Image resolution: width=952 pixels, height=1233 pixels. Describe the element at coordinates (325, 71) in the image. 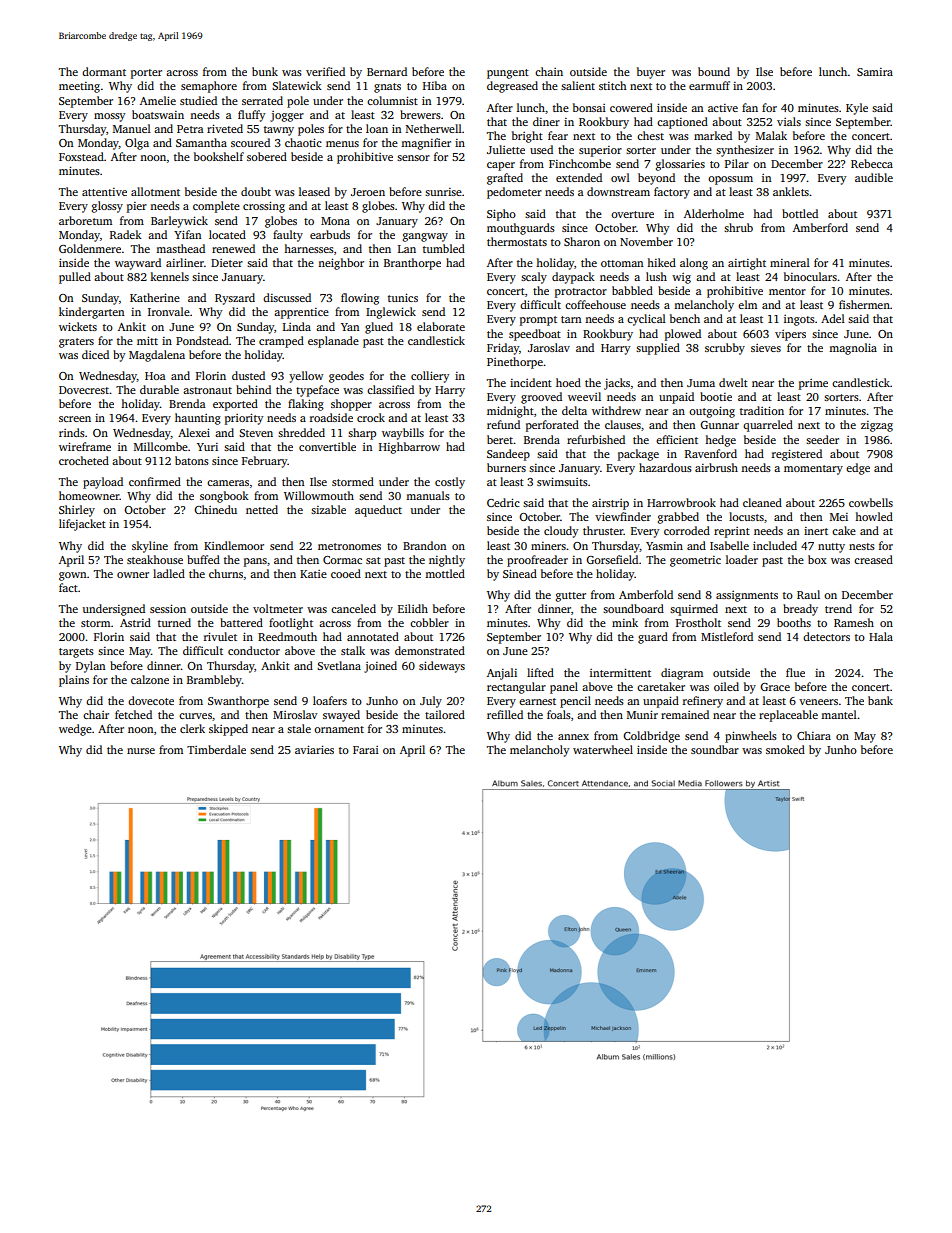

I see `verified` at that location.
